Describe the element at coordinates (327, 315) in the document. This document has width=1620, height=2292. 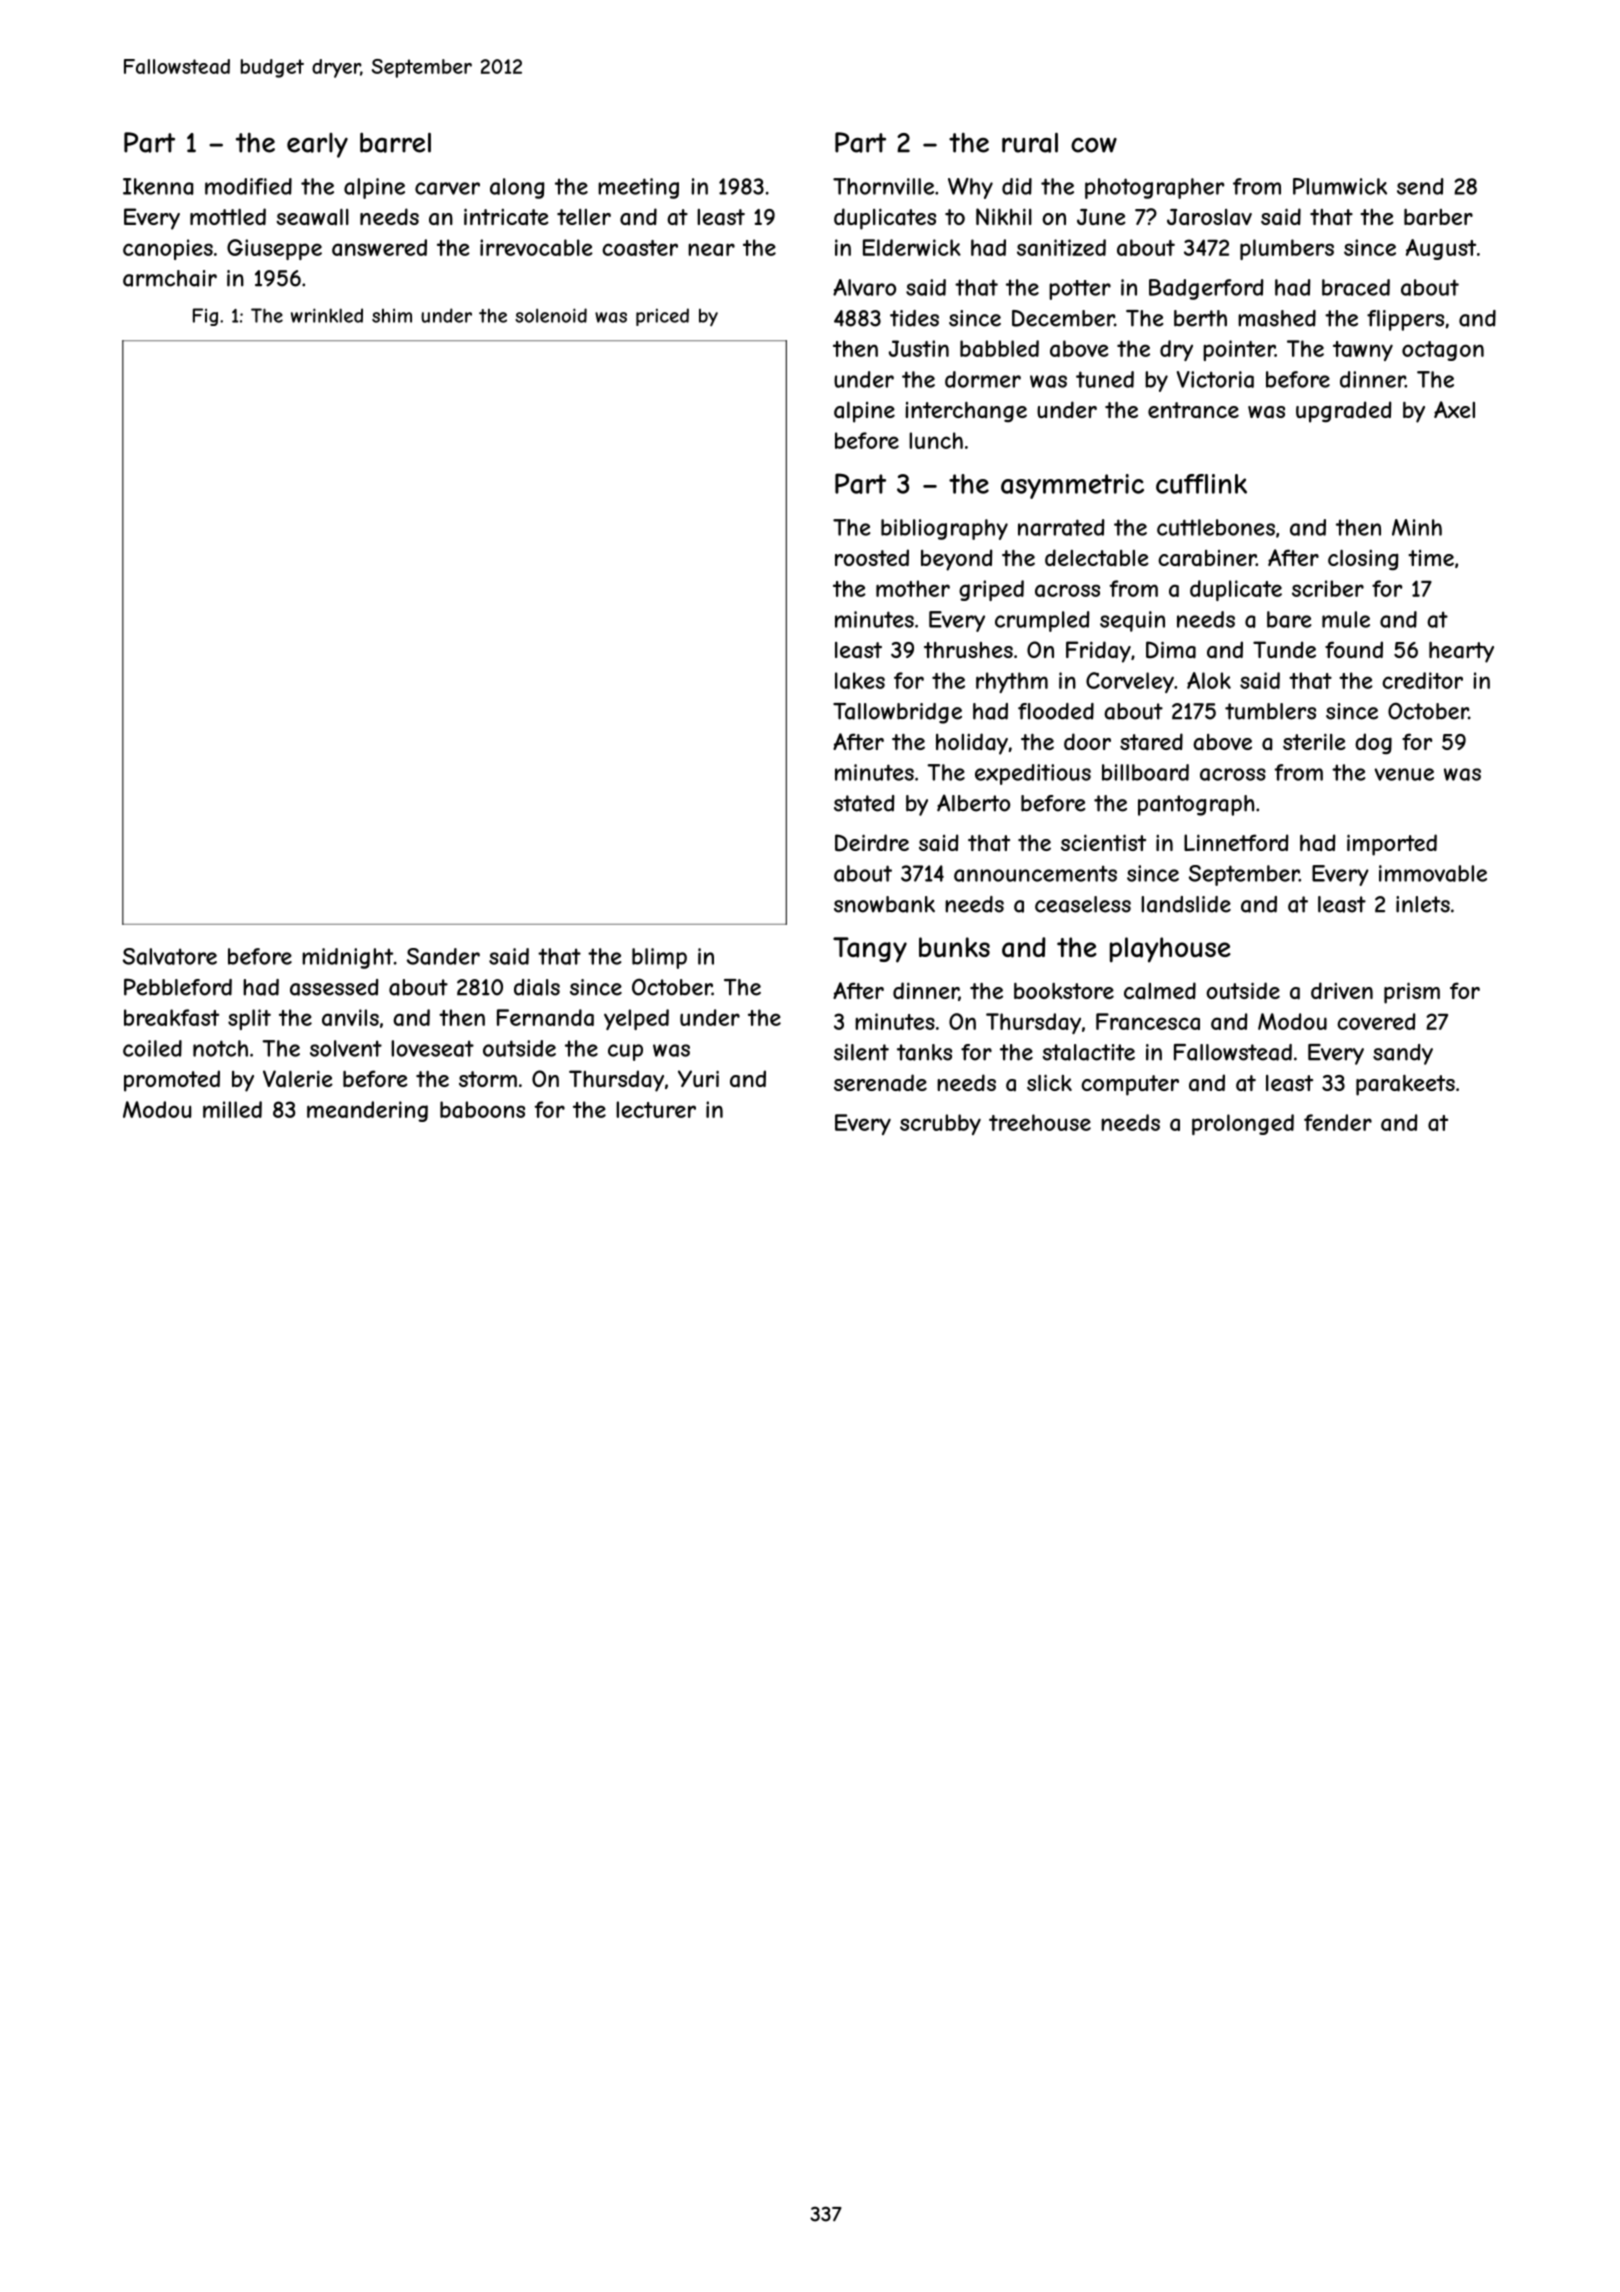
I see `wrinkled` at that location.
